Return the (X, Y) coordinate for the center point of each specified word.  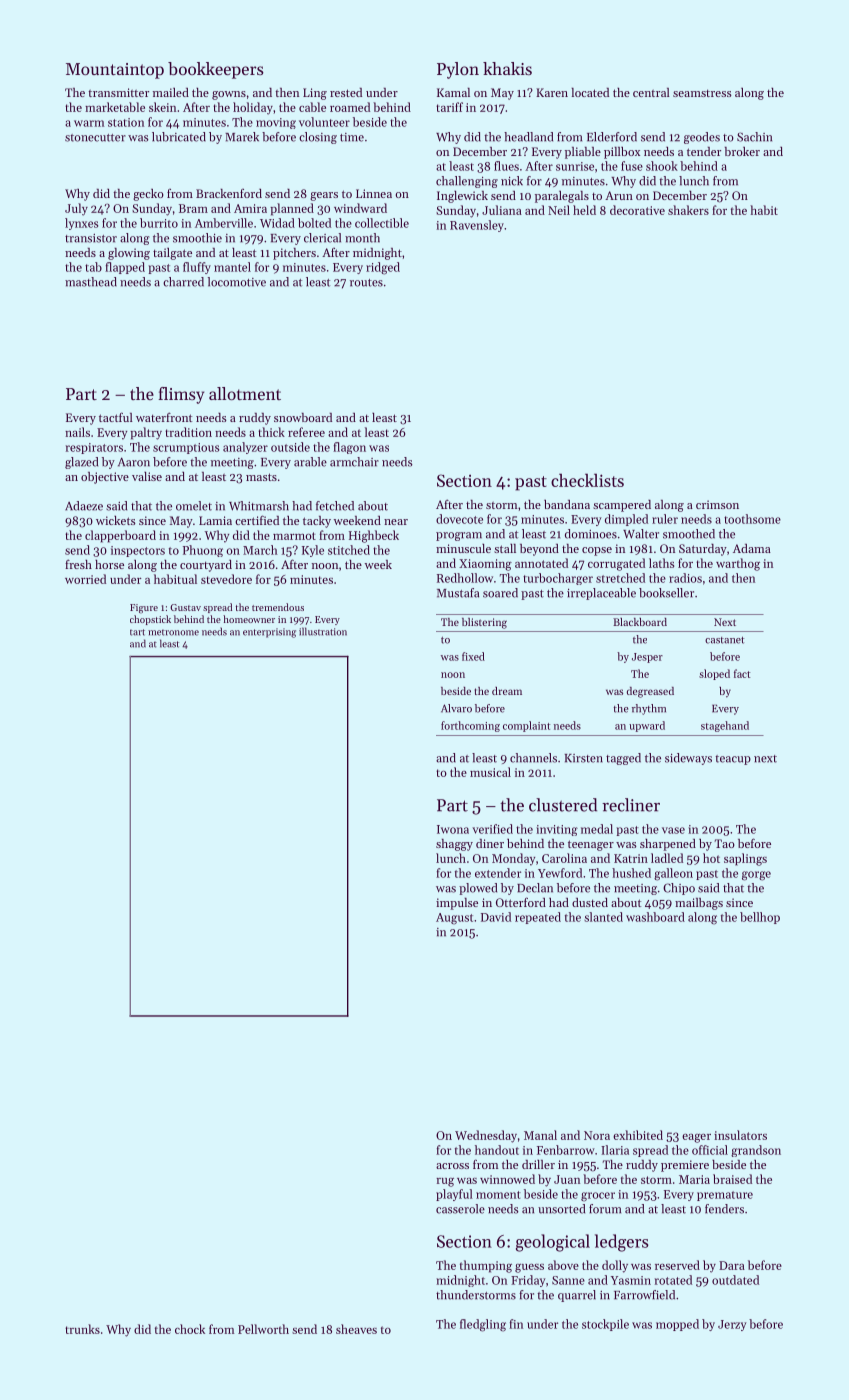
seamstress (702, 93)
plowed (478, 889)
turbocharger (558, 579)
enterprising (269, 633)
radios (685, 578)
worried (85, 579)
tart (137, 632)
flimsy (181, 395)
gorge (756, 876)
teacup (733, 760)
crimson (717, 504)
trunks (82, 1329)
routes (366, 283)
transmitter (118, 92)
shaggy (454, 845)
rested (346, 92)
